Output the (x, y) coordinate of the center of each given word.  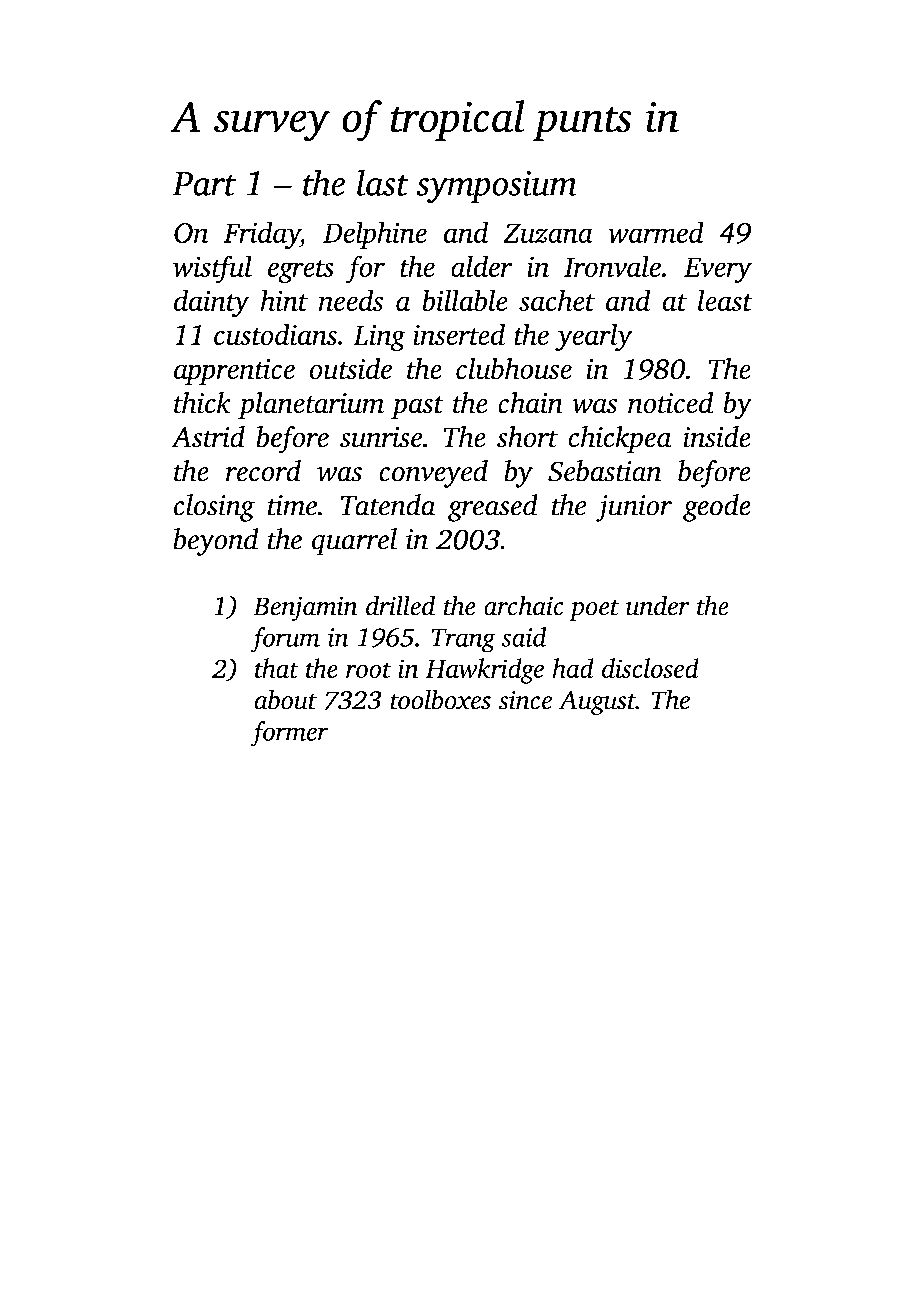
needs (351, 300)
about (285, 699)
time (292, 505)
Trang (463, 640)
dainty (211, 303)
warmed (656, 232)
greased (493, 508)
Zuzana (548, 233)
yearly (594, 337)
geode (717, 508)
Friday (262, 235)
